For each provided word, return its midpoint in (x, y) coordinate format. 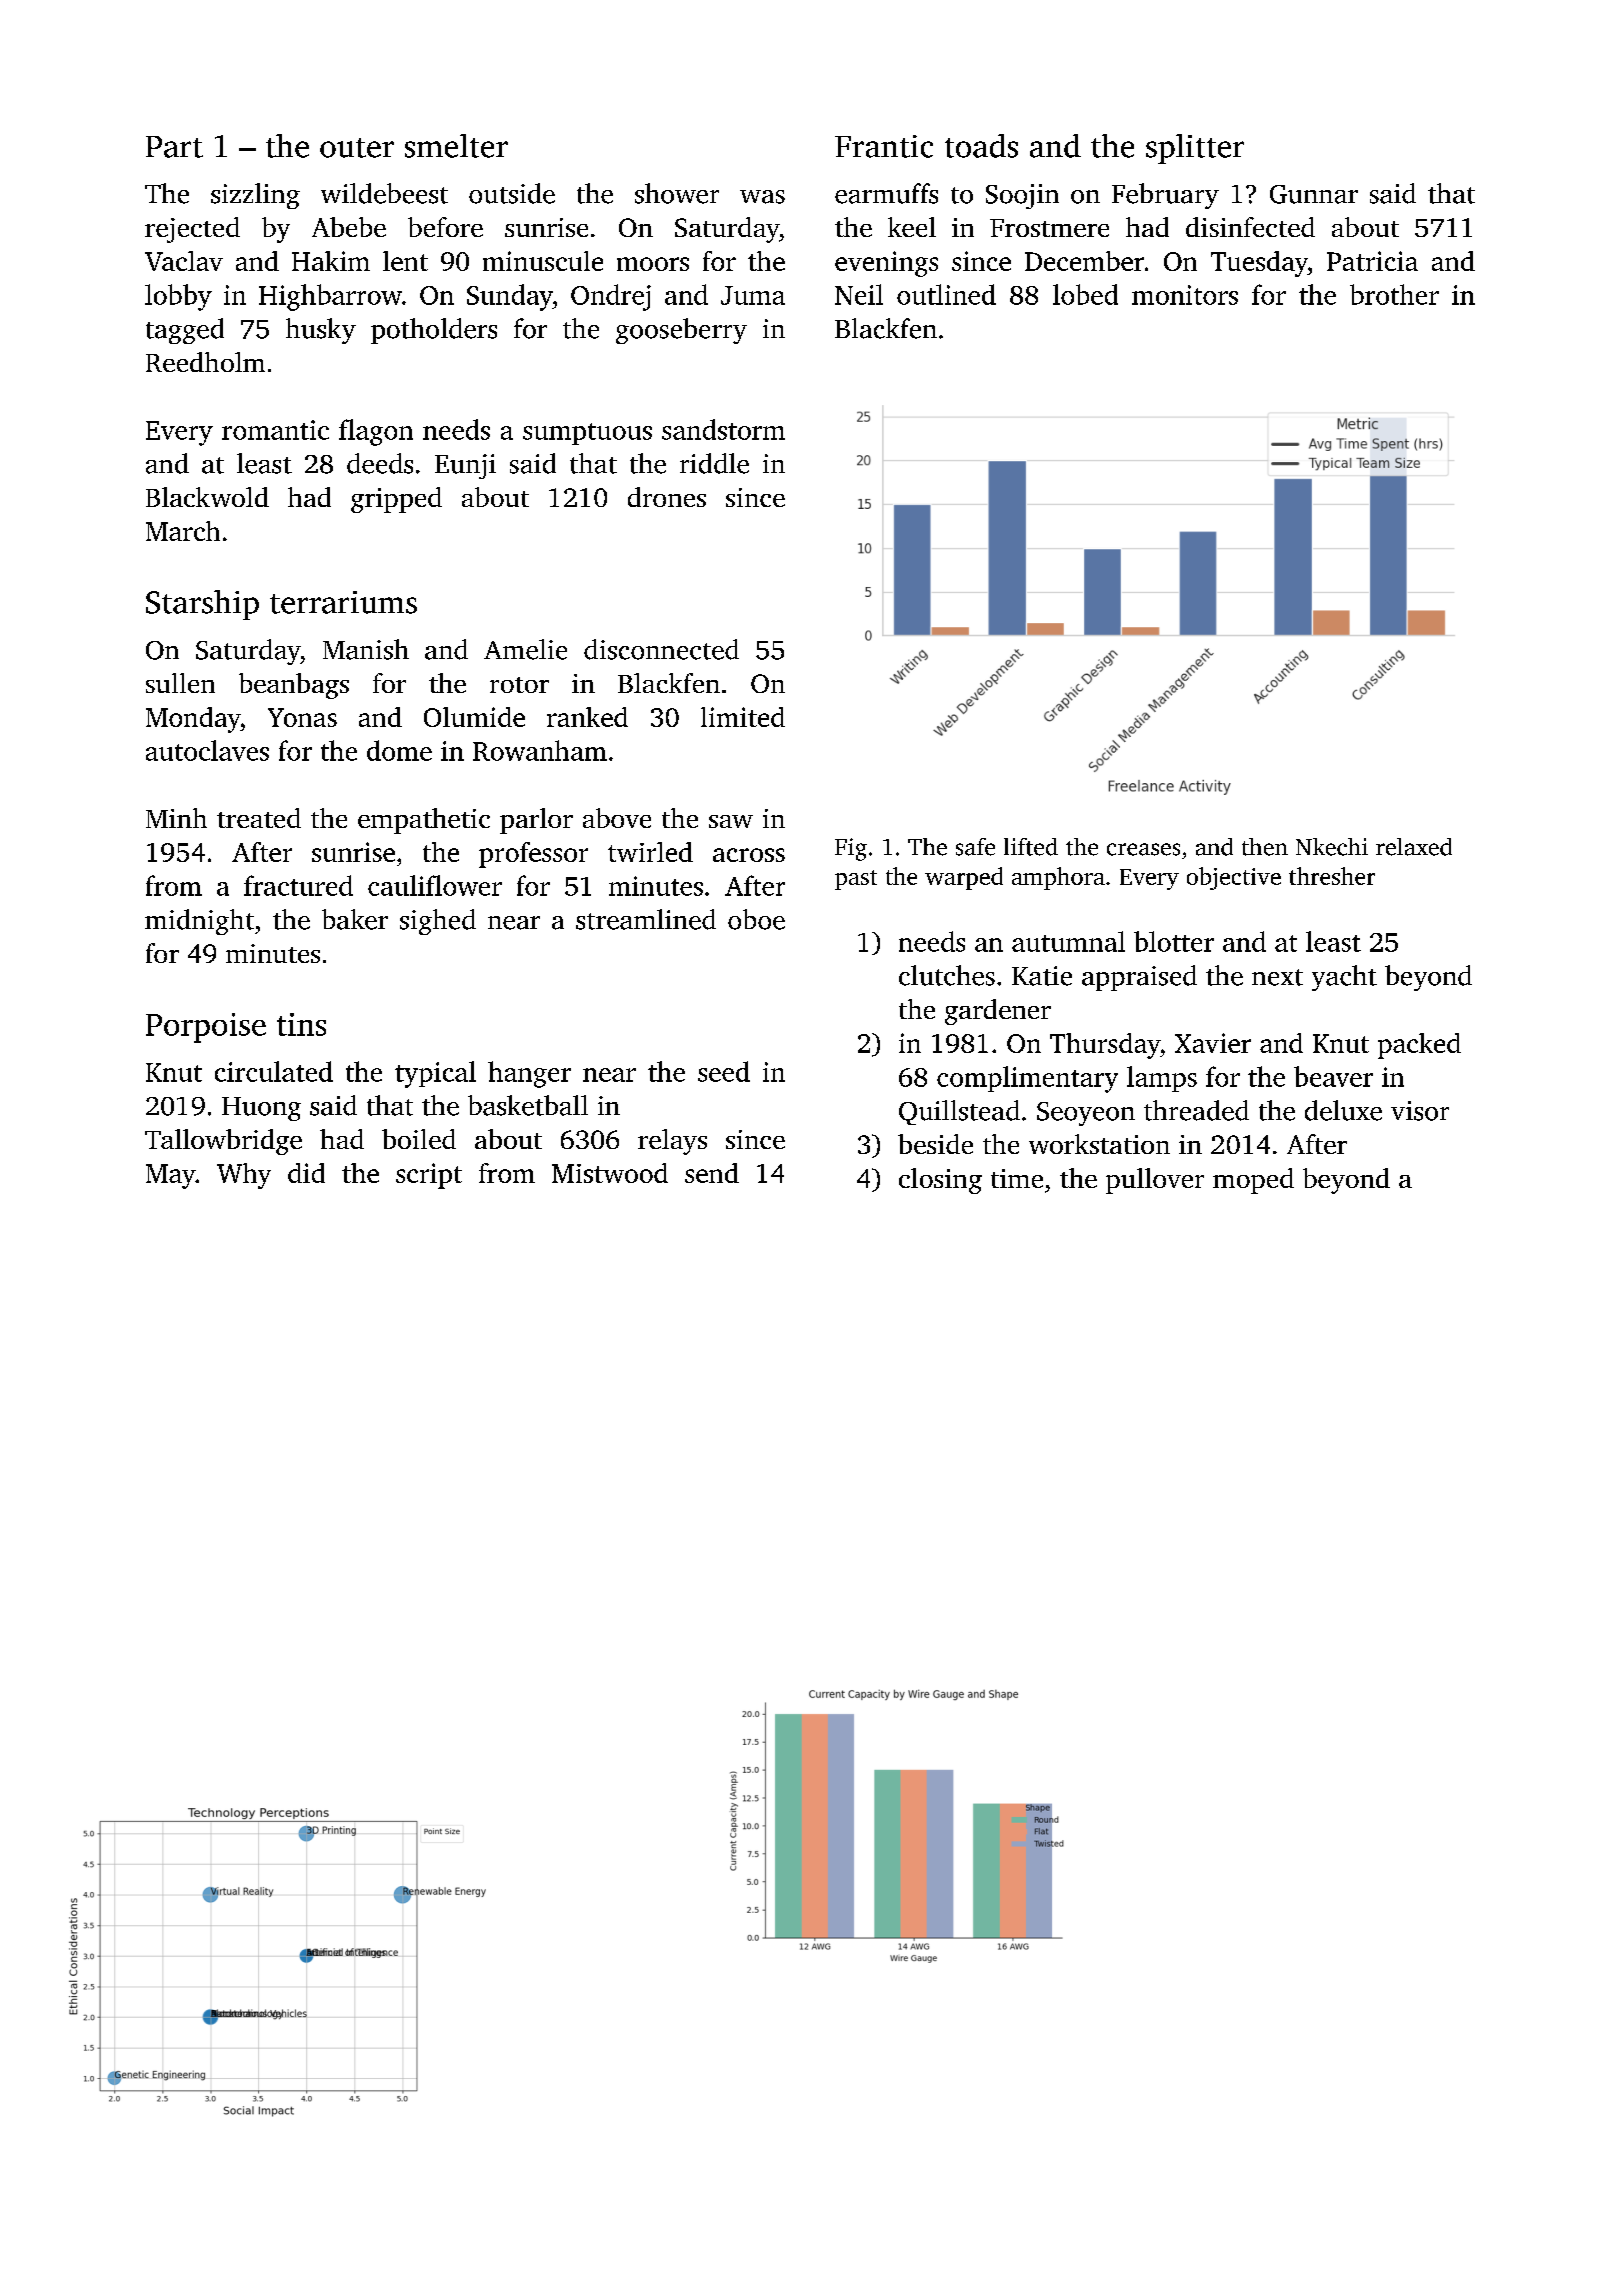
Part (174, 147)
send (712, 1173)
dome (399, 750)
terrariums (343, 602)
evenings (886, 264)
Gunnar (1314, 194)
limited (743, 717)
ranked (587, 717)
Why (244, 1176)
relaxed (1414, 847)
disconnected (661, 649)
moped (1253, 1181)
